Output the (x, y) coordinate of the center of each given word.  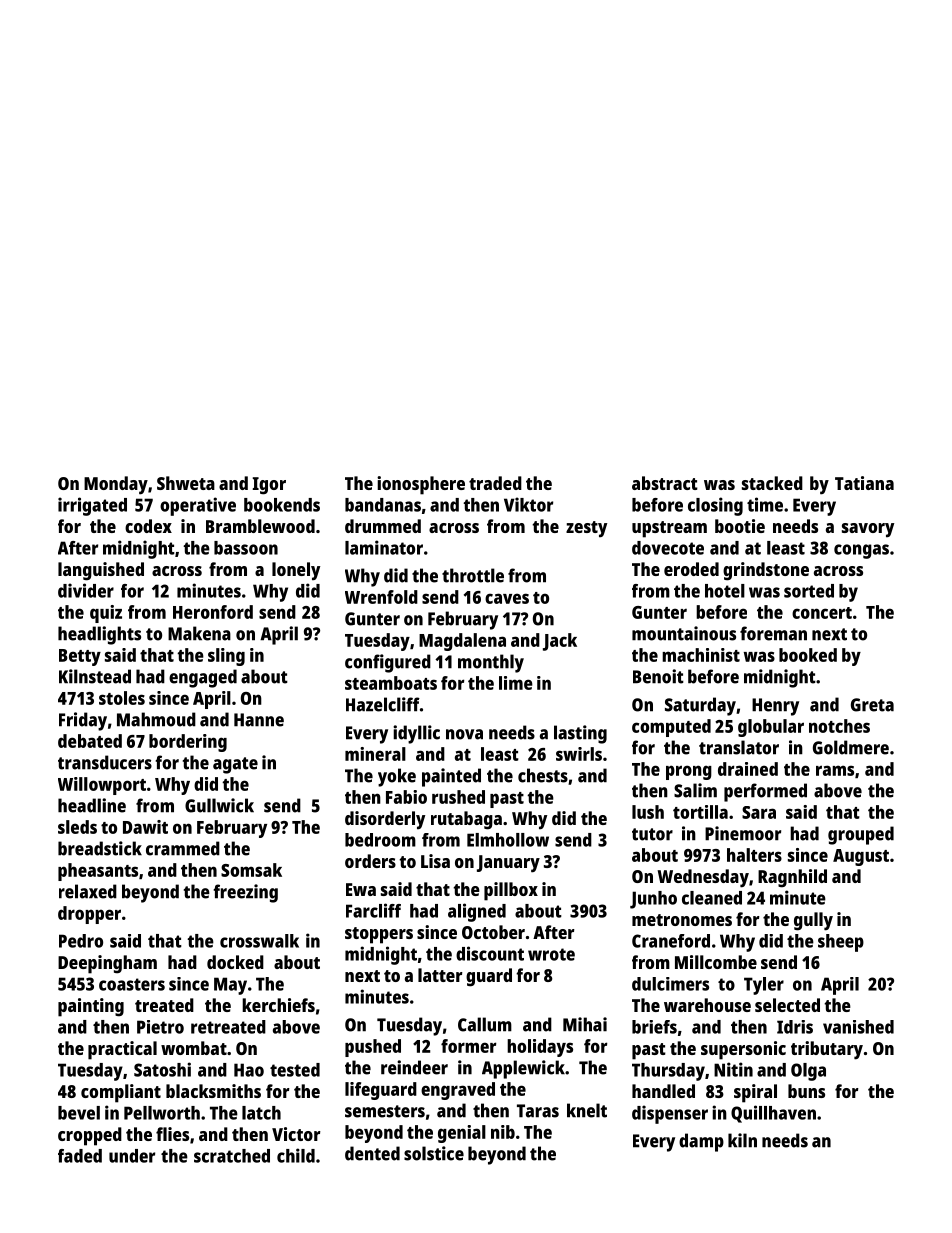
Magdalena (462, 642)
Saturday (700, 706)
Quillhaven (773, 1114)
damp (701, 1142)
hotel (725, 591)
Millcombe (716, 962)
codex (148, 526)
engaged (203, 678)
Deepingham (107, 964)
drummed (383, 526)
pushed (373, 1048)
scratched (232, 1156)
